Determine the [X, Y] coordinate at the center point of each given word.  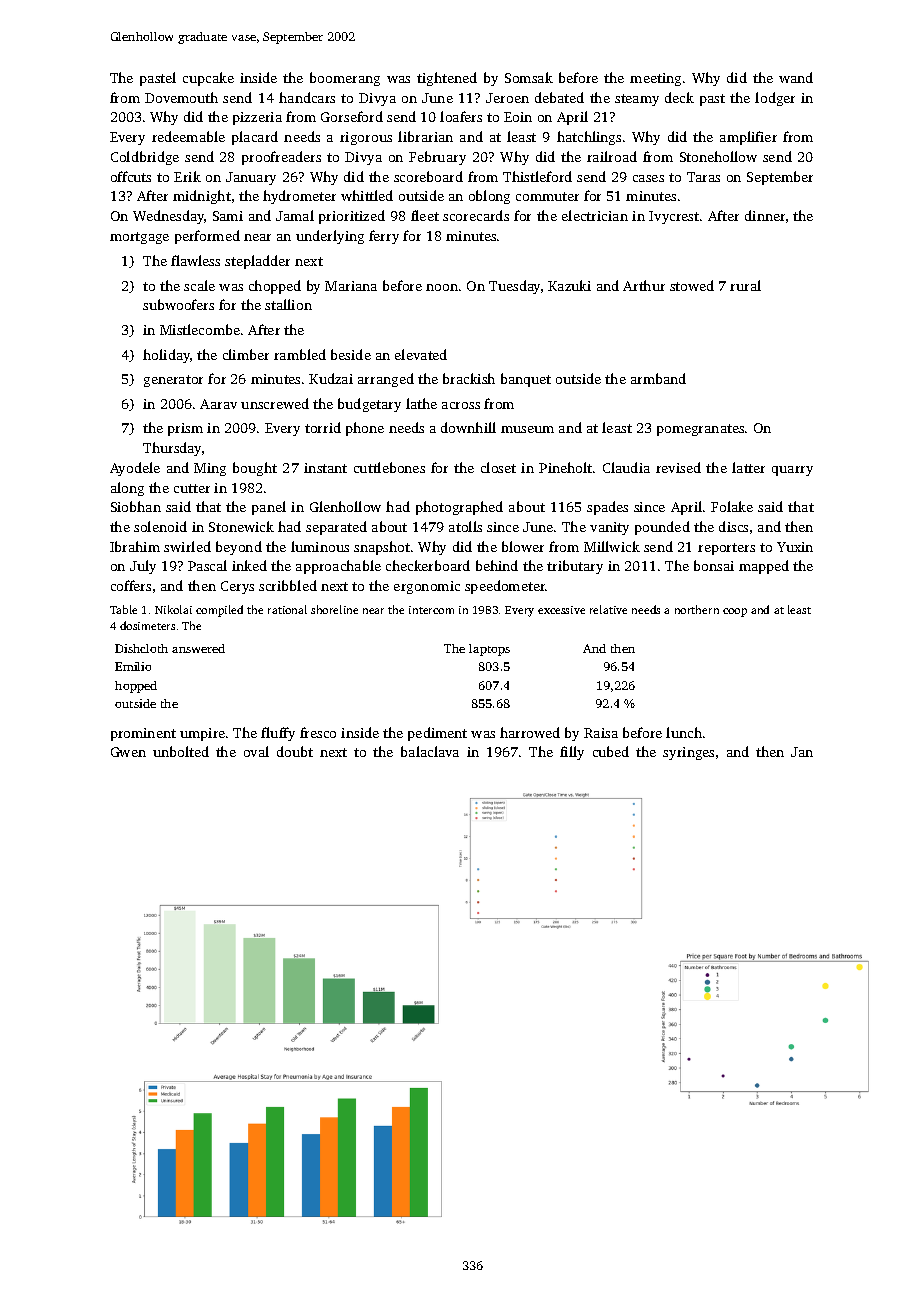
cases [648, 178]
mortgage [139, 238]
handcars [307, 97]
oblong [489, 197]
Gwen [128, 752]
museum [527, 429]
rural [745, 285]
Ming [210, 469]
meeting [655, 79]
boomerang [345, 79]
